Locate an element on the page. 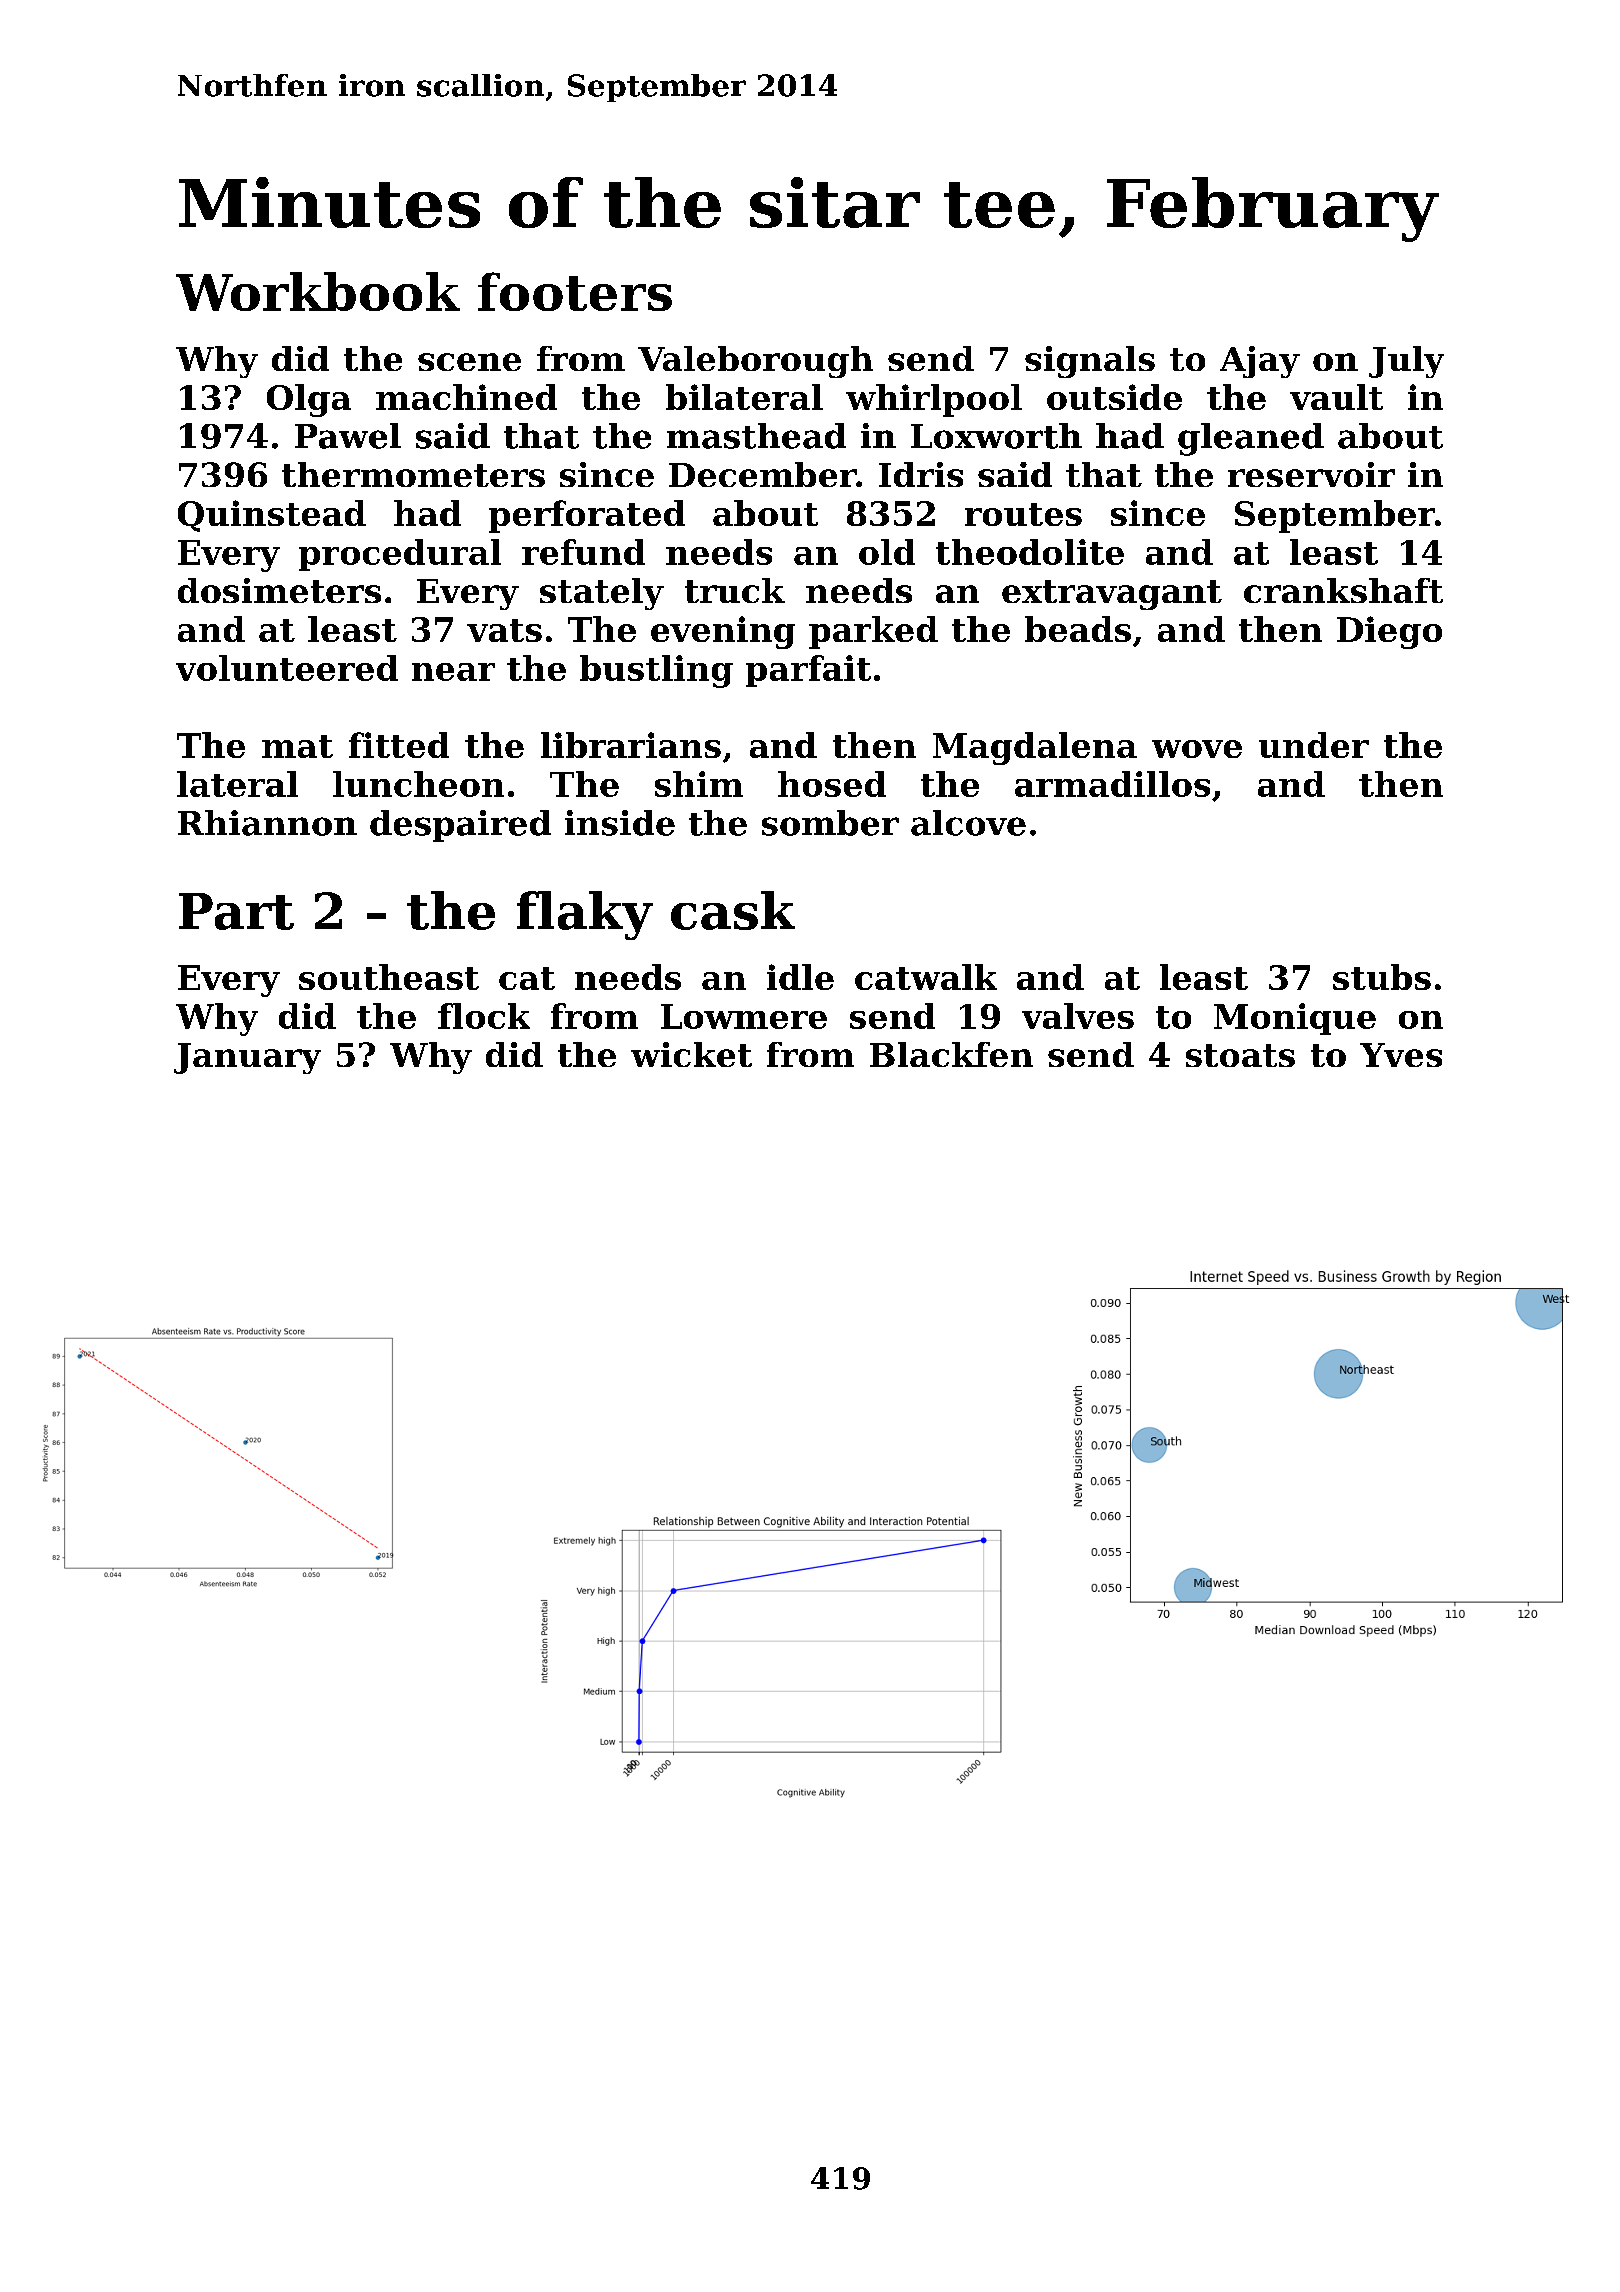  Ajay is located at coordinates (1260, 362).
